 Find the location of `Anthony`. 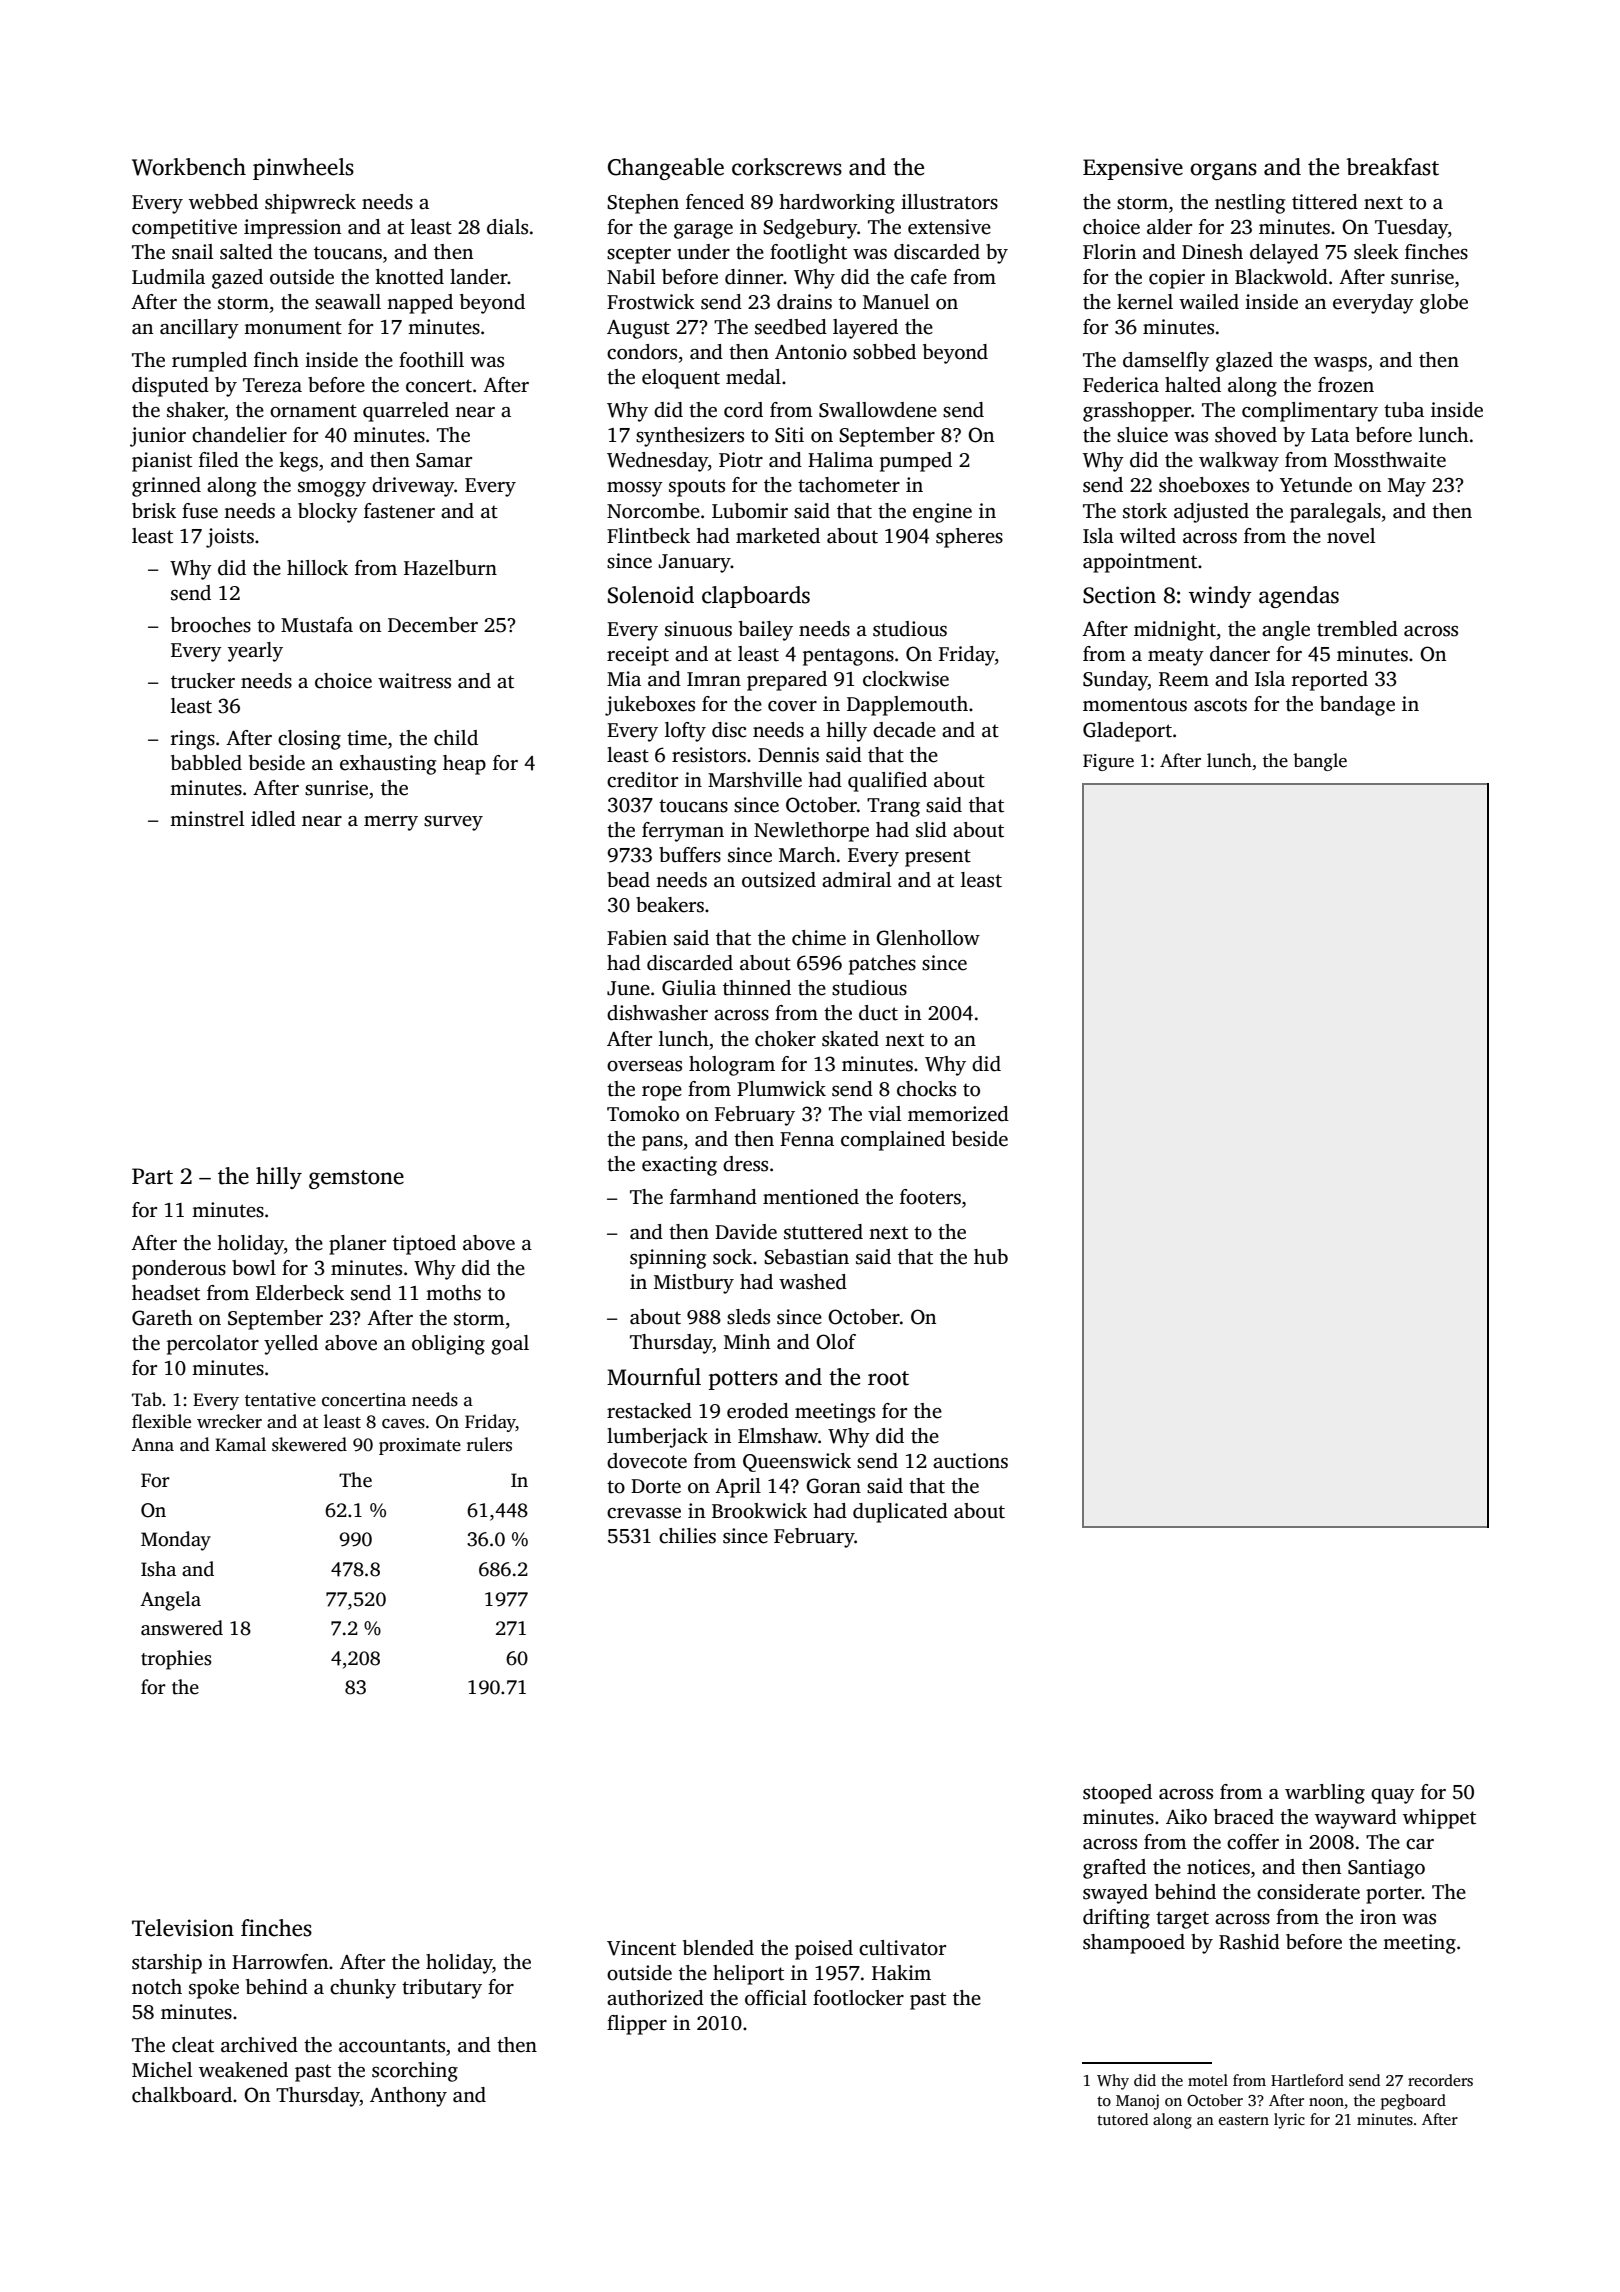

Anthony is located at coordinates (408, 2097).
